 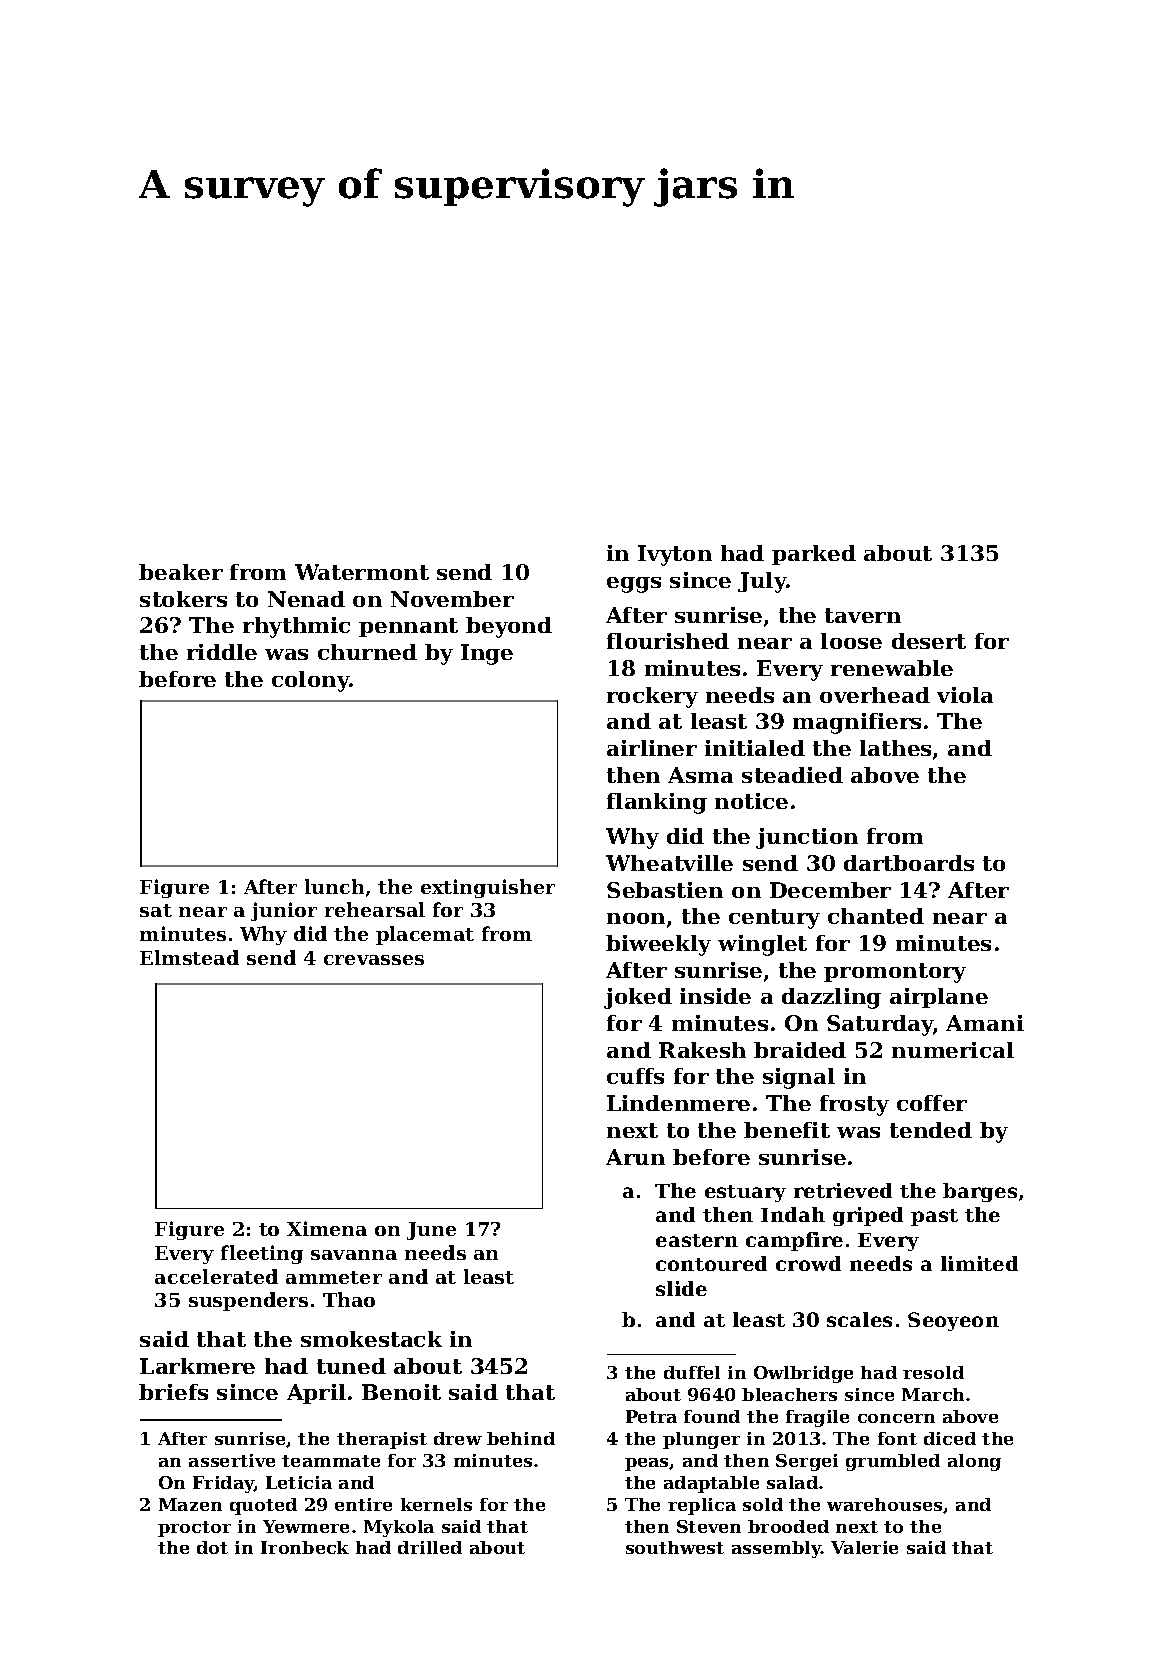 What do you see at coordinates (222, 652) in the screenshot?
I see `riddle` at bounding box center [222, 652].
